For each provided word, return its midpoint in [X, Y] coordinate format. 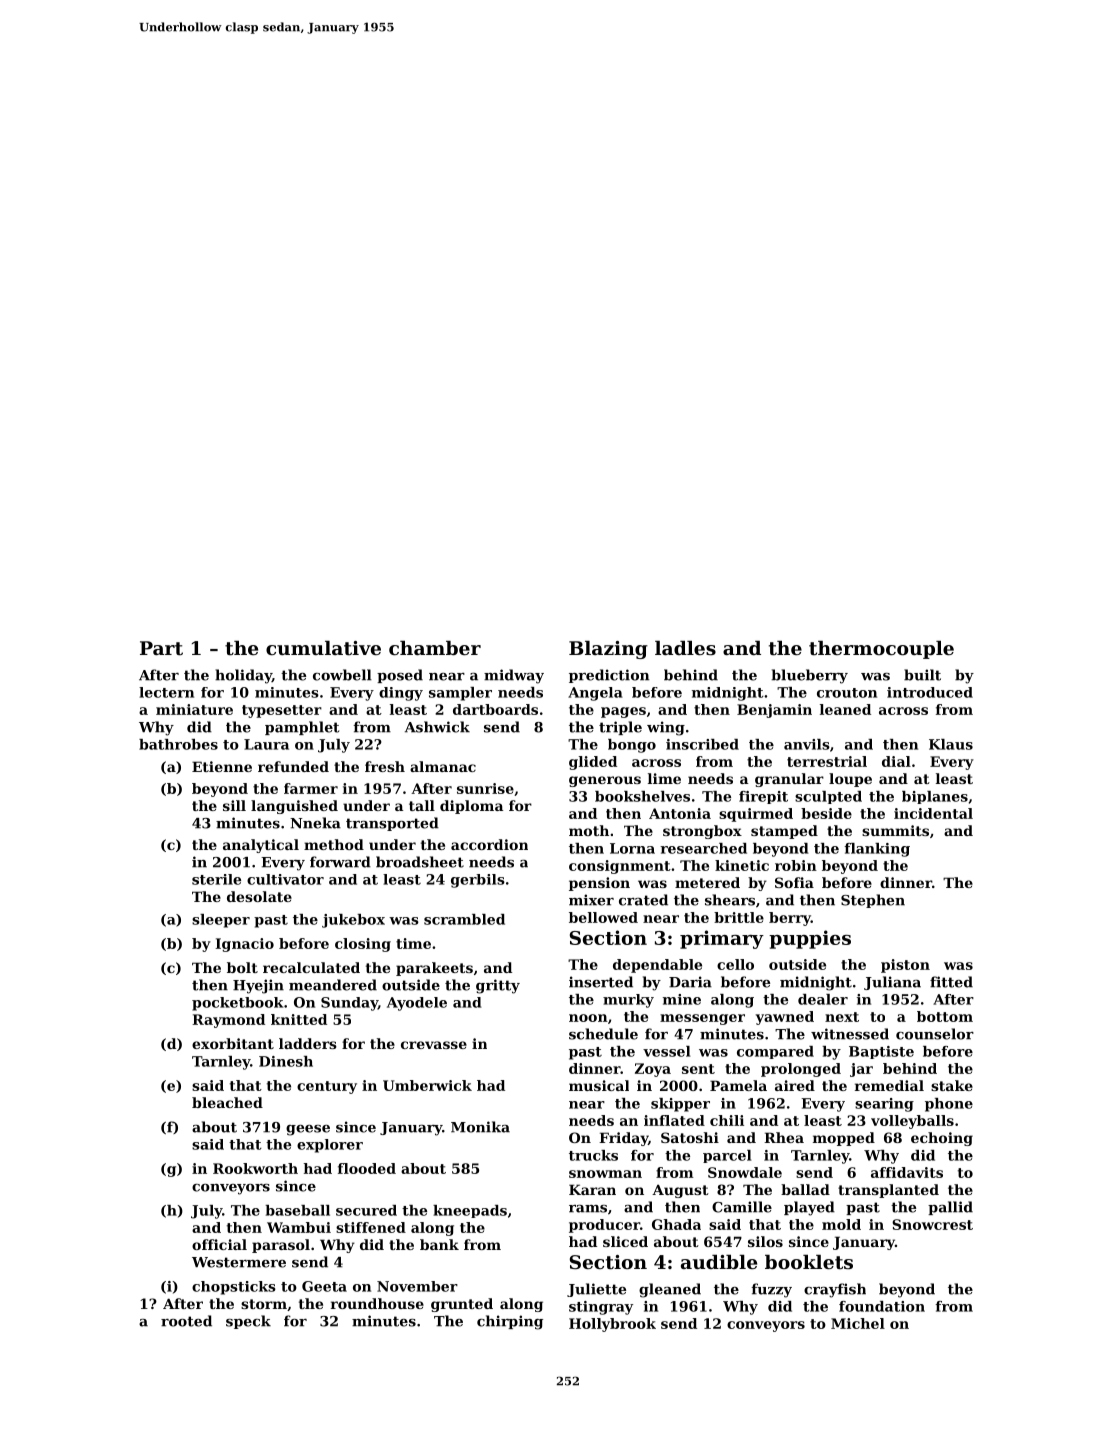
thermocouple [881, 650]
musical [599, 1085]
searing [884, 1105]
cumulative [323, 648]
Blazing [608, 650]
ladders [308, 1043]
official [219, 1244]
